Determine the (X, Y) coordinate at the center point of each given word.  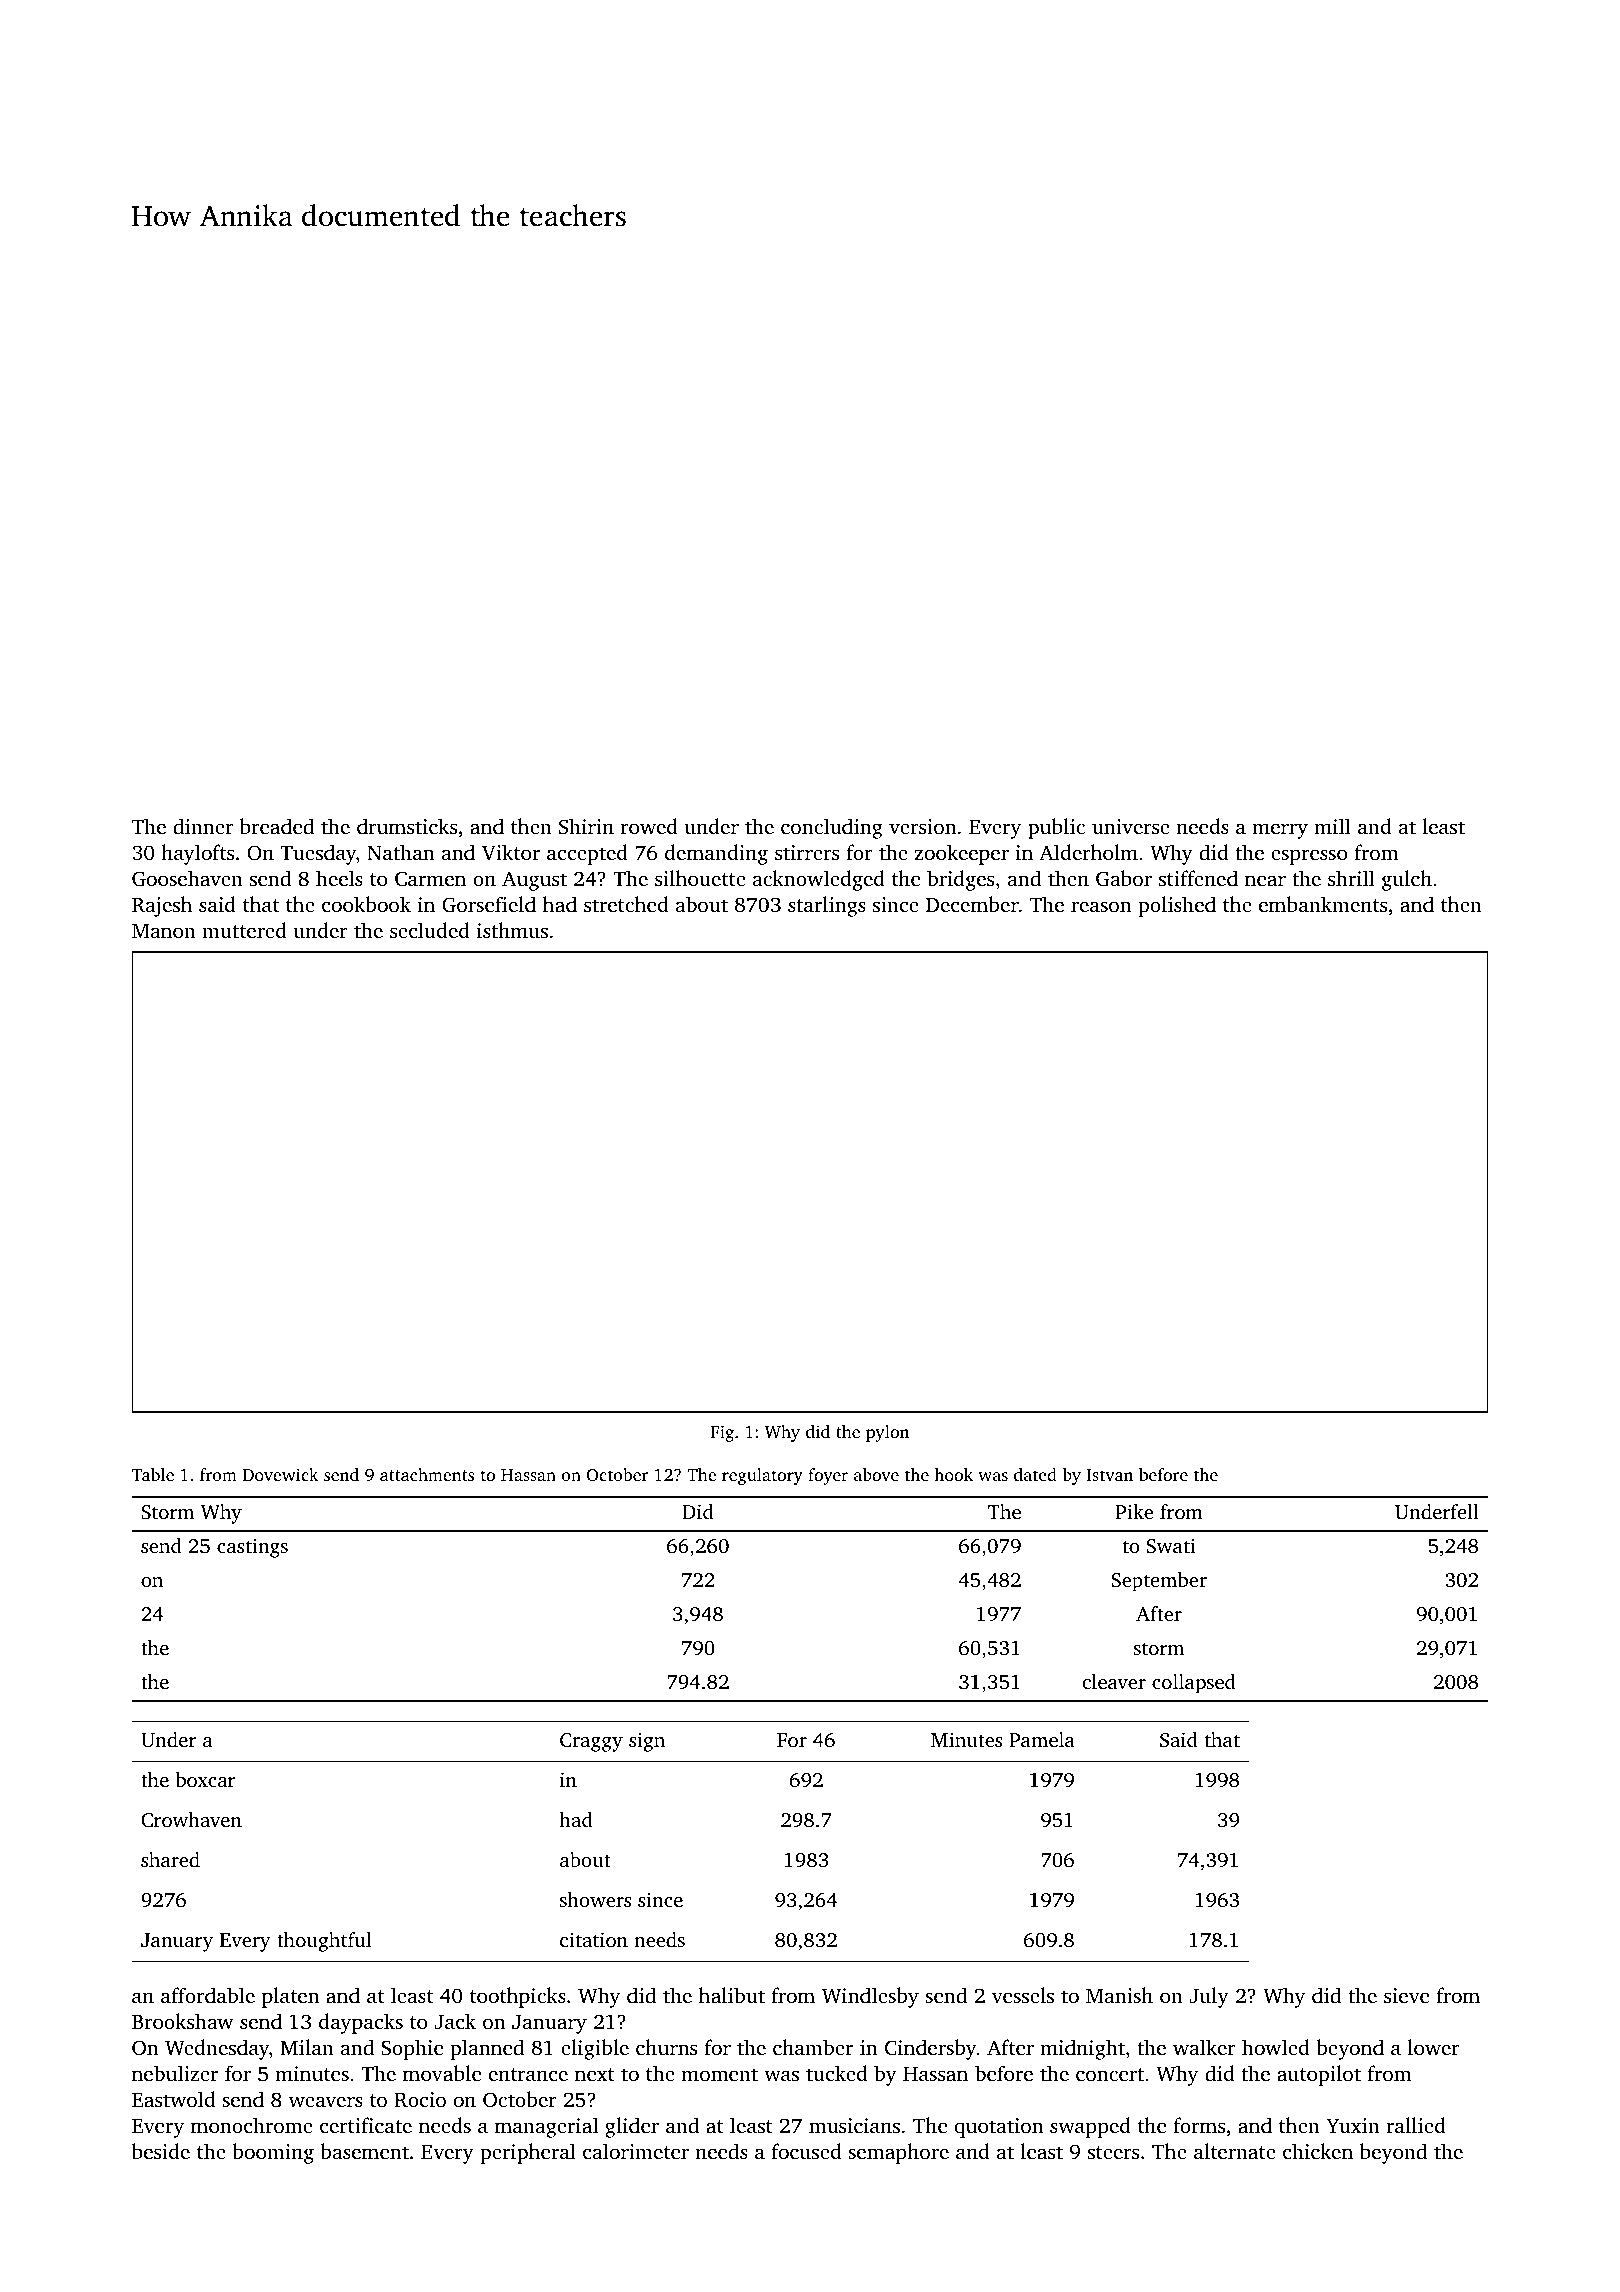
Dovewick (280, 1474)
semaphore (898, 2153)
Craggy (591, 1742)
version (922, 826)
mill (1332, 826)
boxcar (206, 1779)
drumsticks (407, 826)
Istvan (1110, 1475)
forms (1199, 2125)
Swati (1171, 1546)
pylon (887, 1433)
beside (161, 2151)
